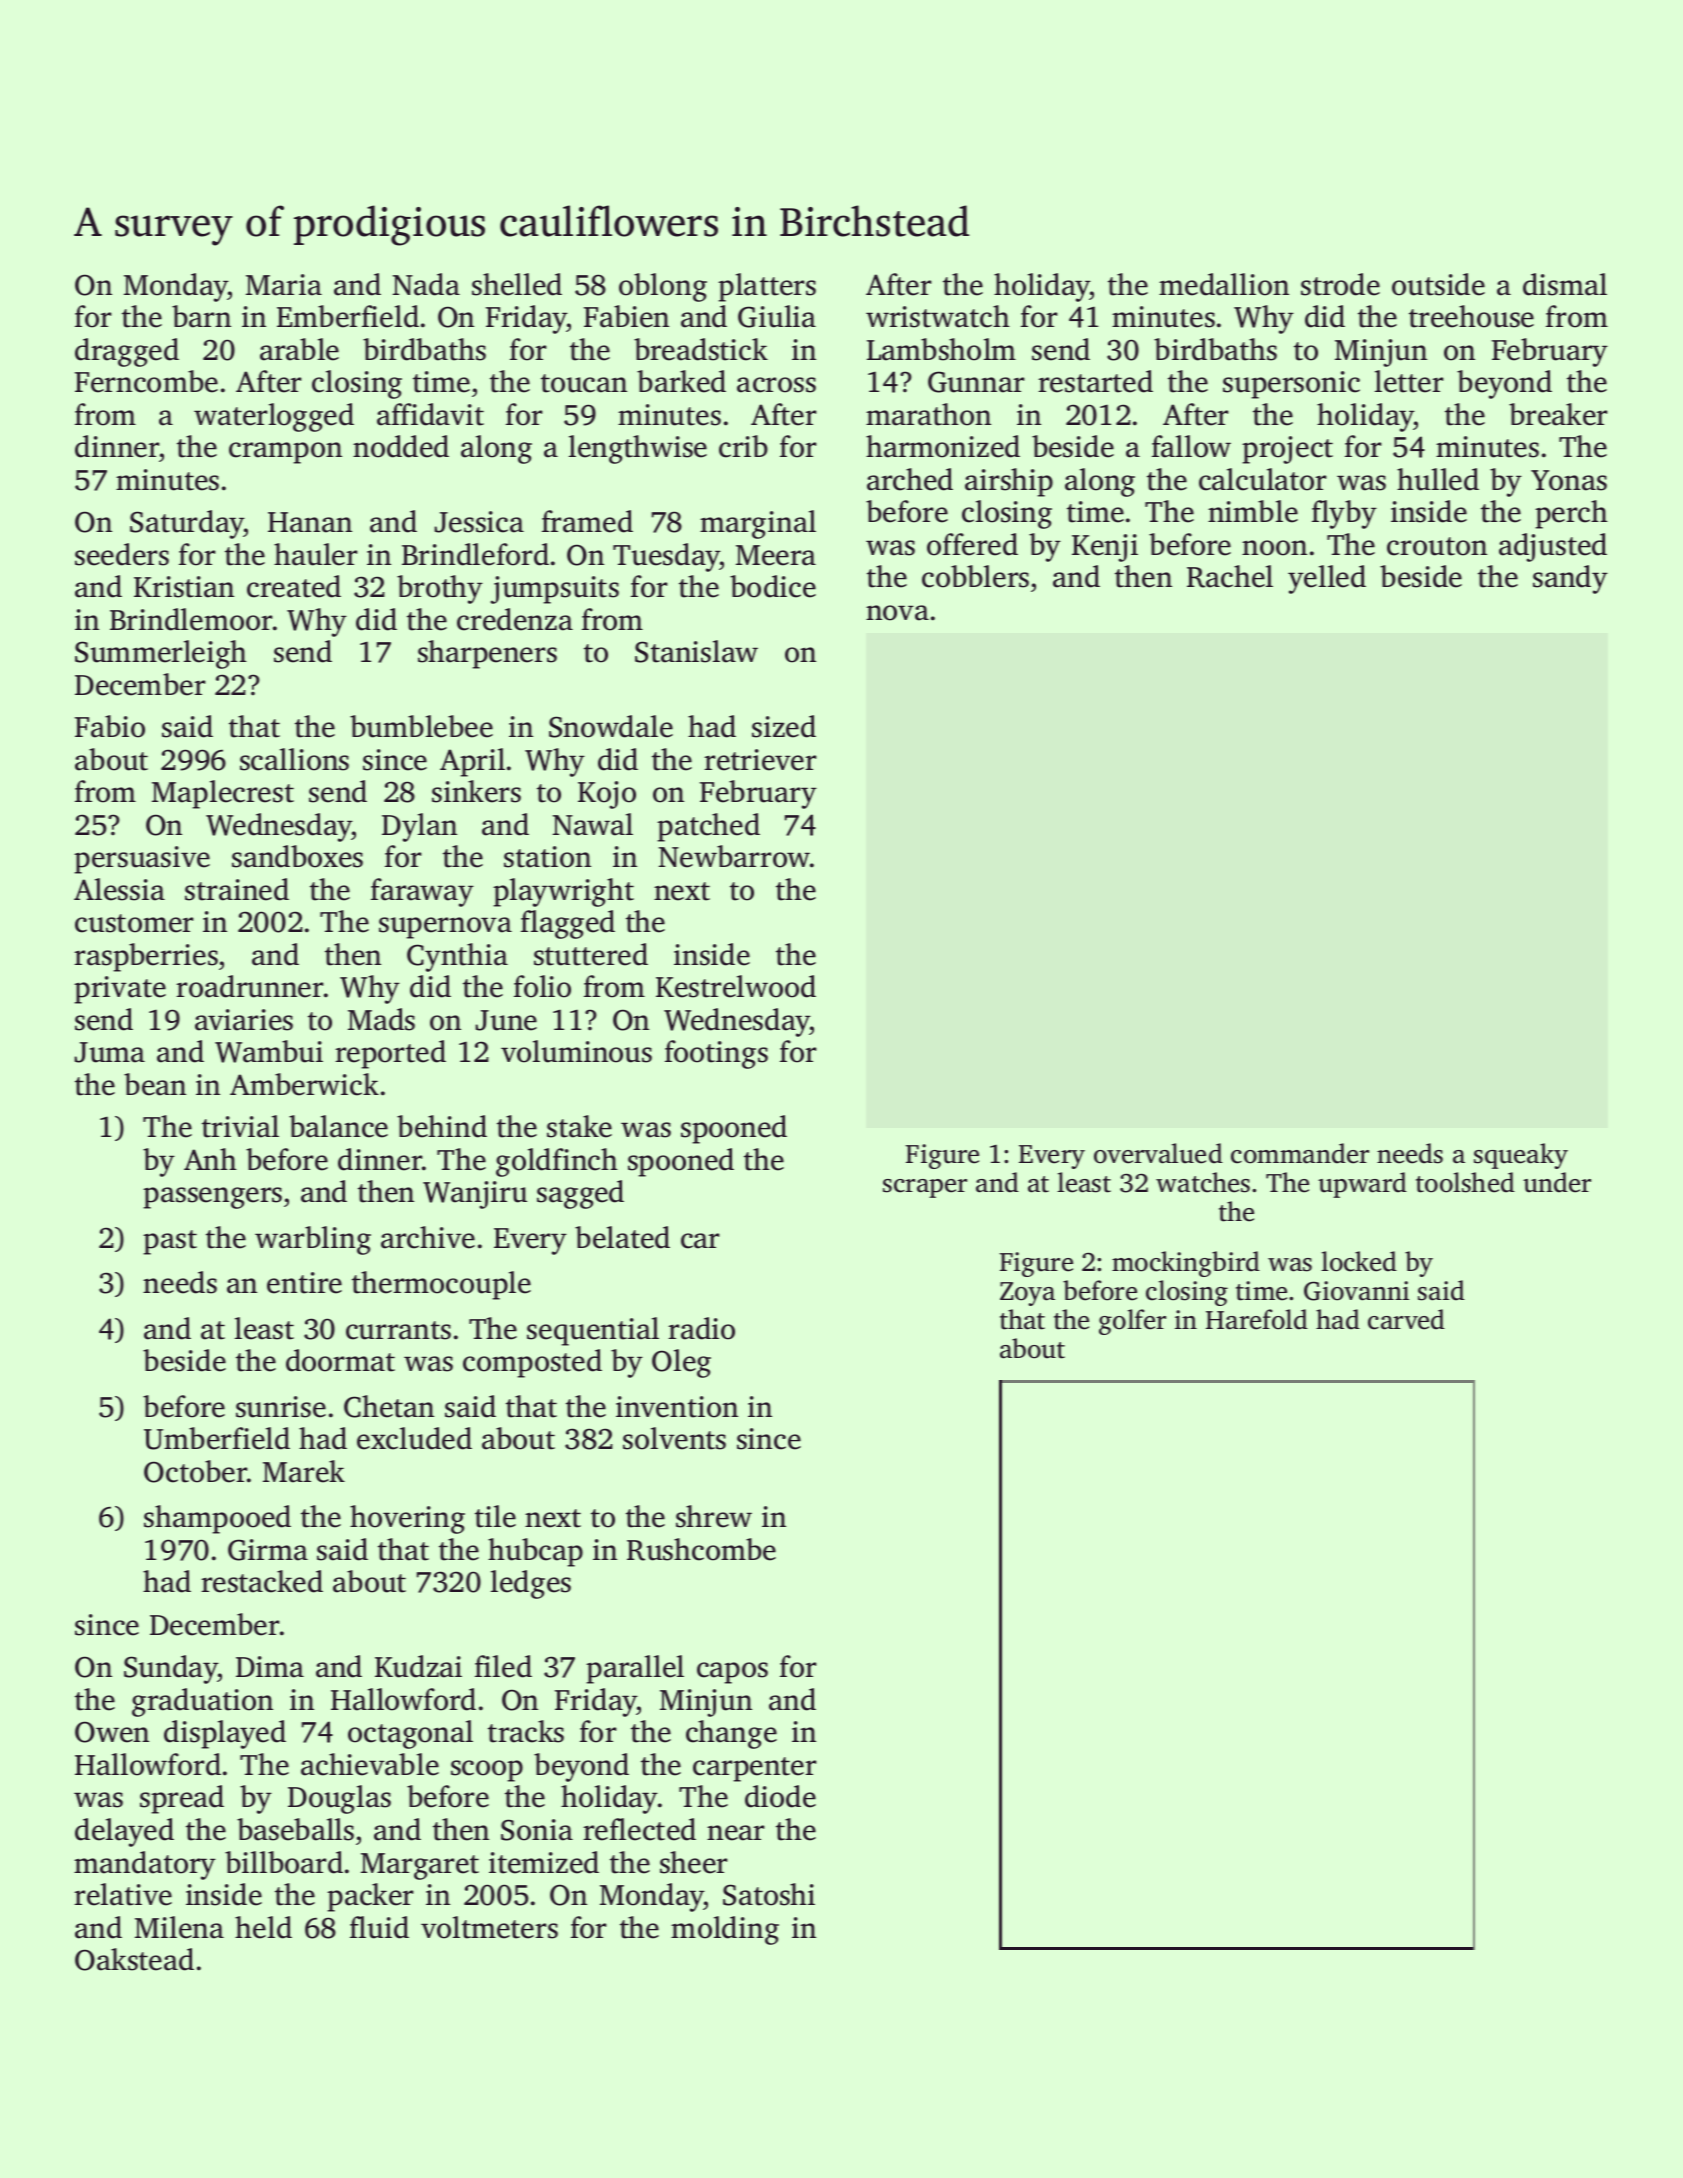 Image resolution: width=1683 pixels, height=2178 pixels. Describe the element at coordinates (161, 654) in the image. I see `Summerleigh` at that location.
